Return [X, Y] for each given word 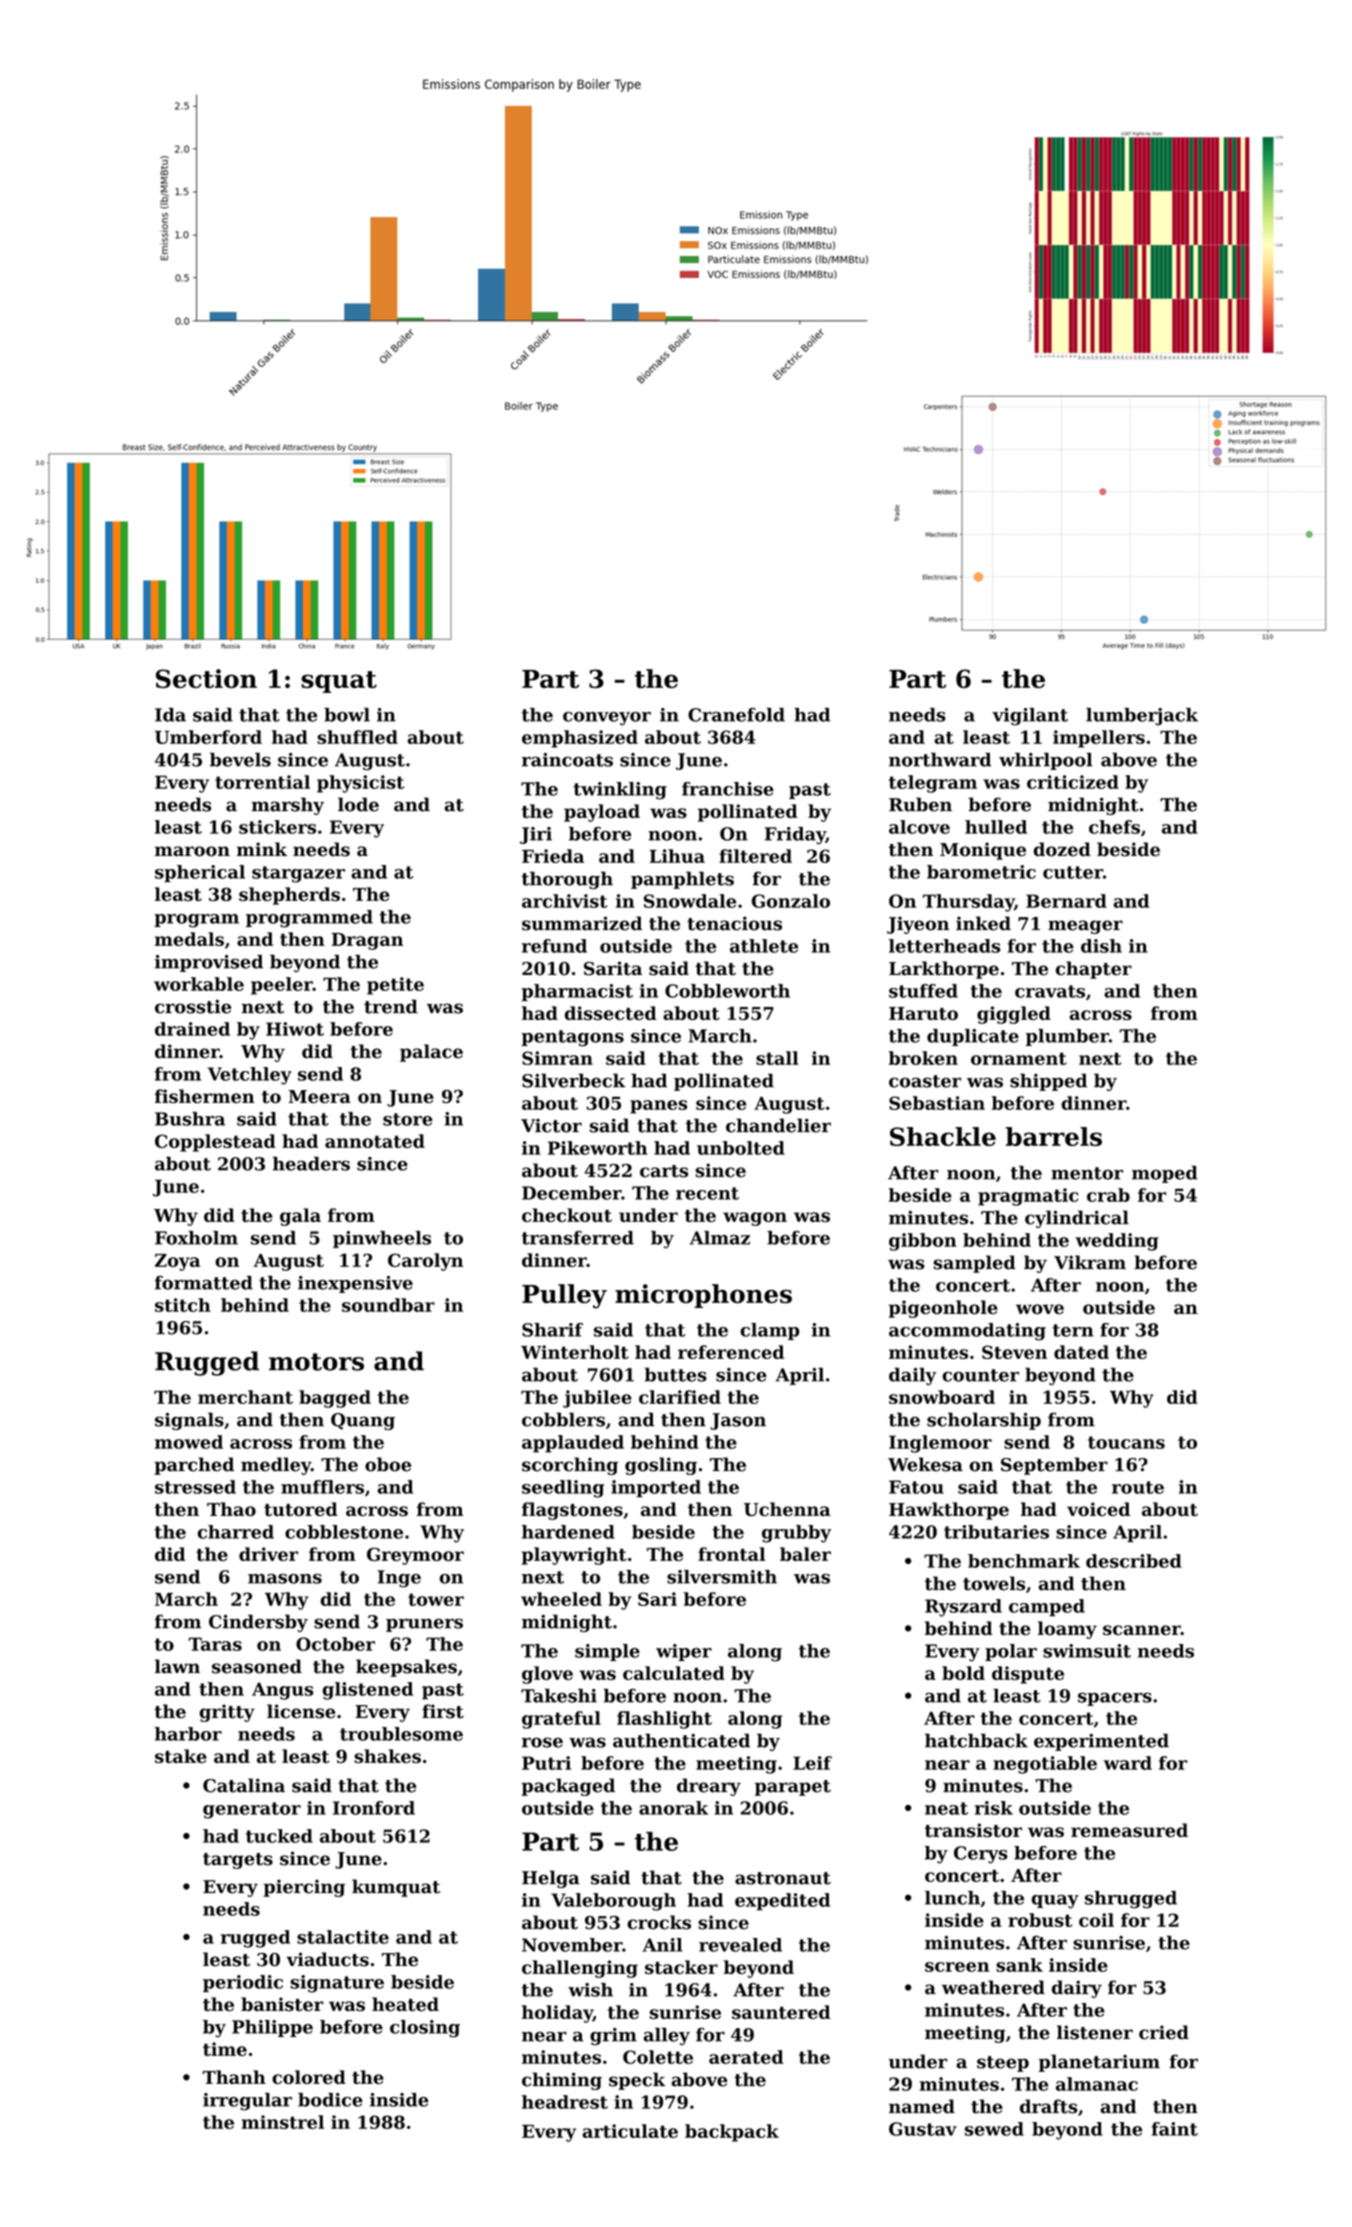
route [1138, 1487]
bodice [330, 2100]
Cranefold [736, 715]
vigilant [1030, 717]
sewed [994, 2129]
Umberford [208, 737]
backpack [732, 2133]
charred [236, 1532]
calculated [674, 1673]
